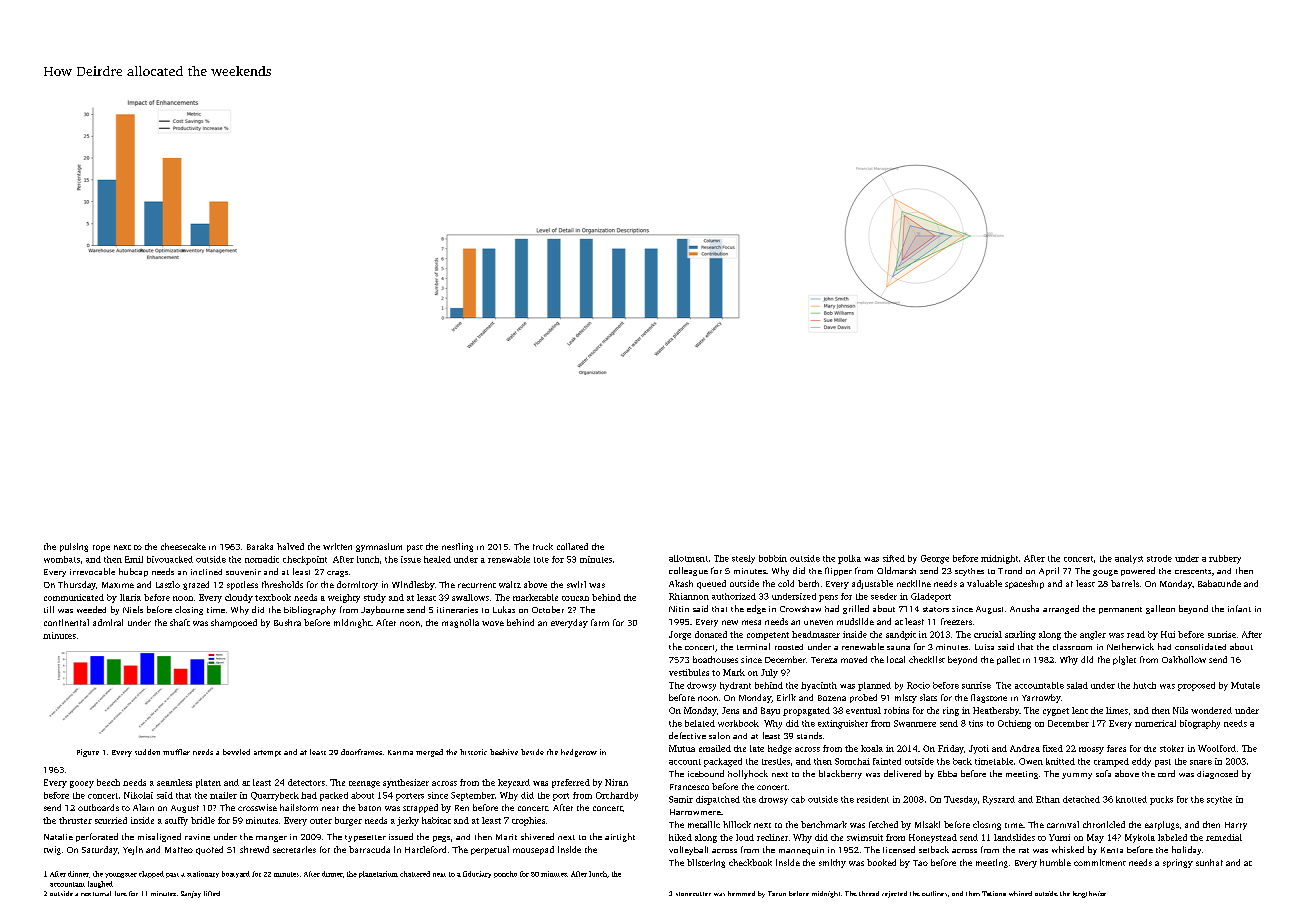  I want to click on Niran, so click(616, 782).
